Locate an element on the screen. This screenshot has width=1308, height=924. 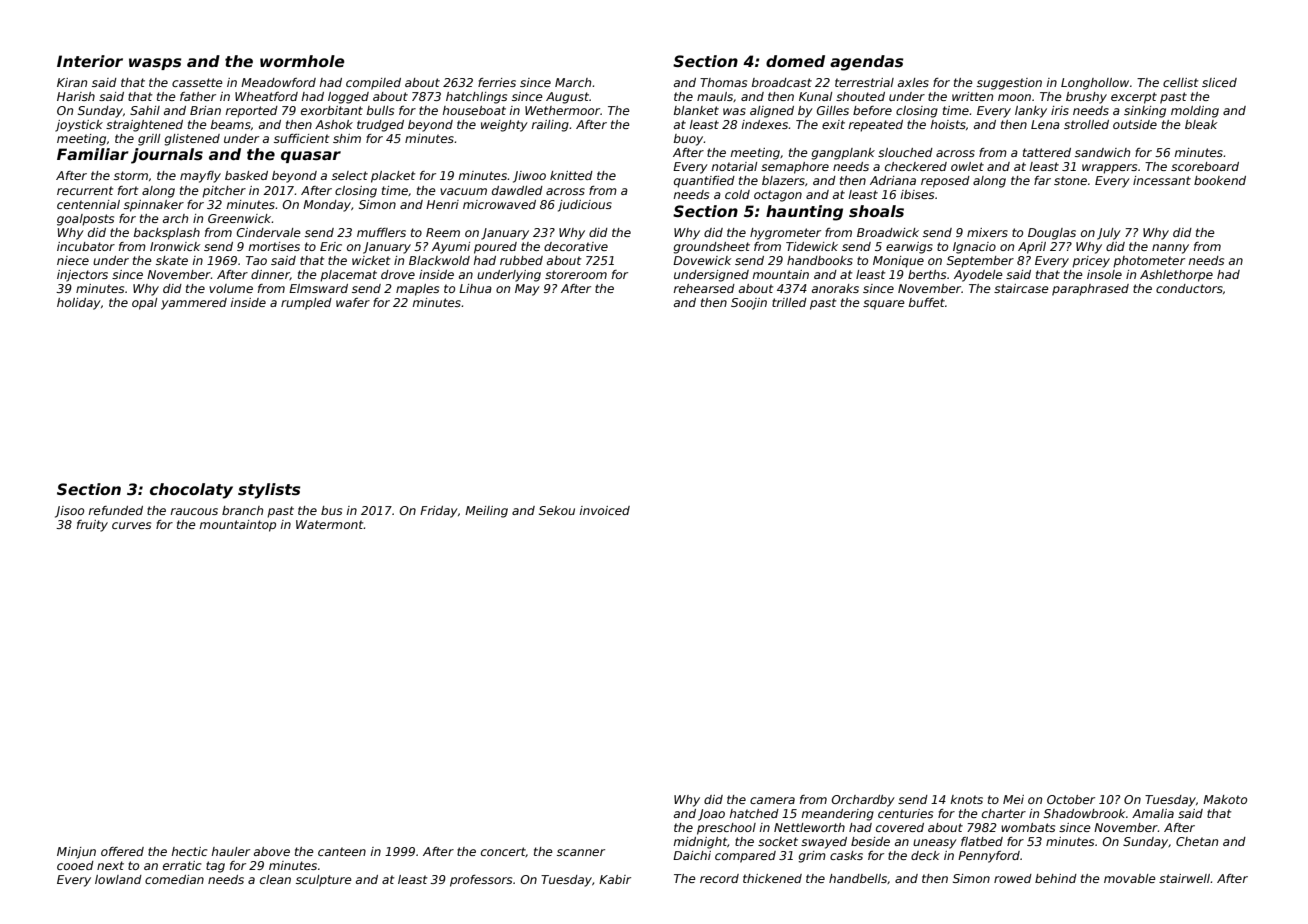
cellist is located at coordinates (1180, 82).
